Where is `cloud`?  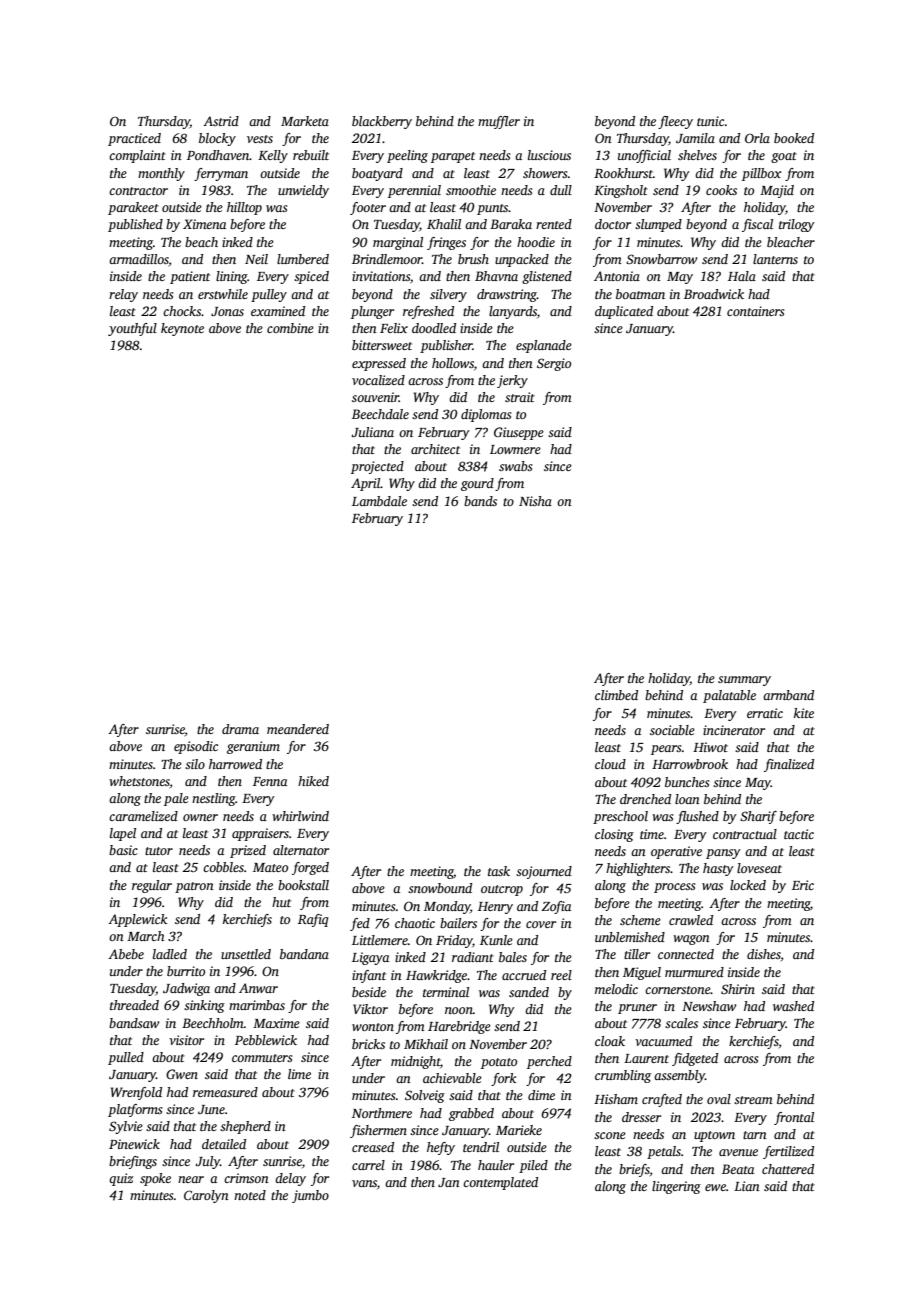 cloud is located at coordinates (610, 764).
